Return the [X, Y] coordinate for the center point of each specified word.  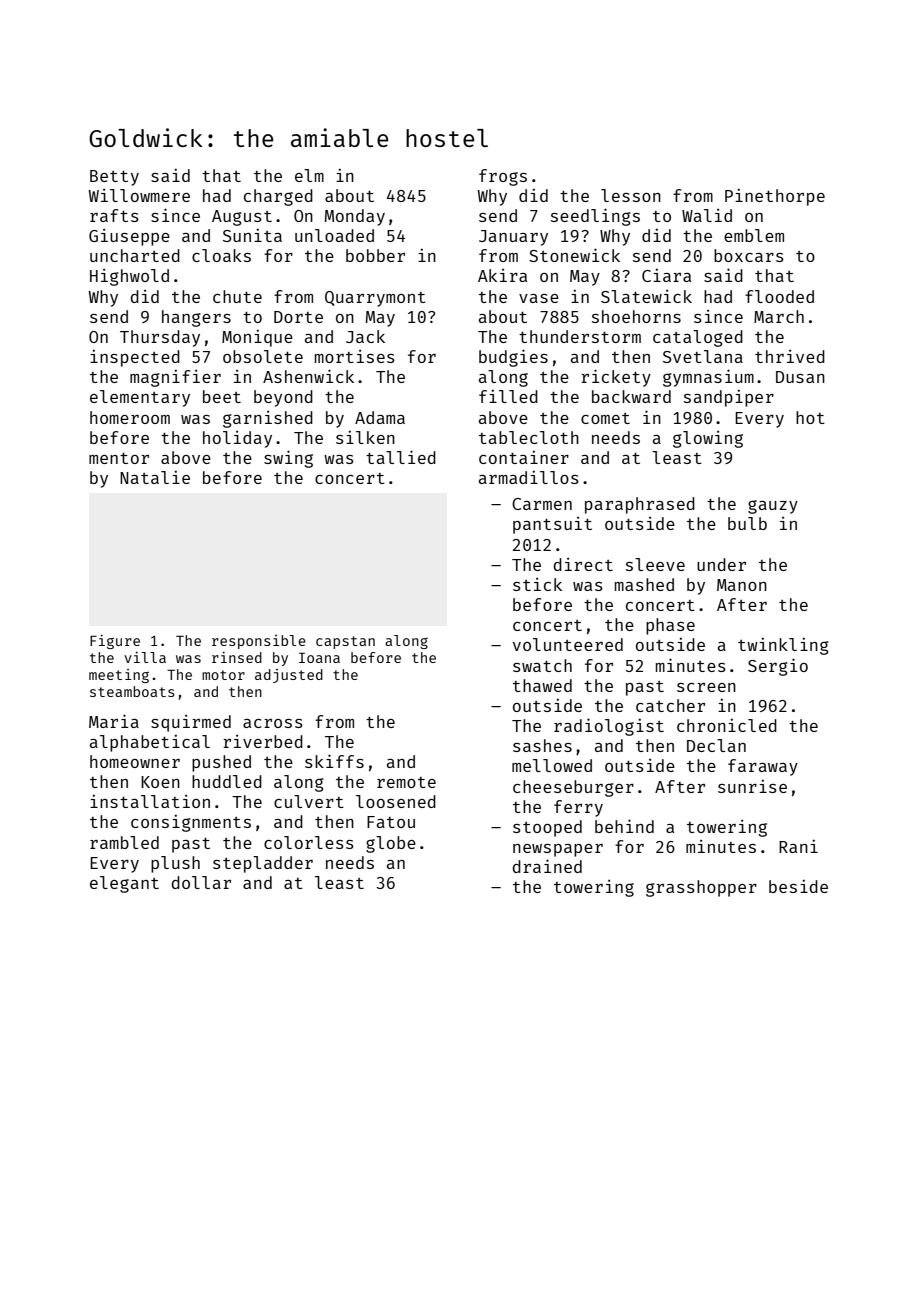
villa [145, 657]
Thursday [160, 338]
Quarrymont [375, 299]
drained [547, 866]
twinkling [783, 646]
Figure [115, 641]
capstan [345, 642]
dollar [201, 882]
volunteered [568, 644]
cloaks [221, 255]
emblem [754, 235]
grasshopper [701, 888]
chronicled [727, 725]
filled [508, 396]
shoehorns [636, 316]
